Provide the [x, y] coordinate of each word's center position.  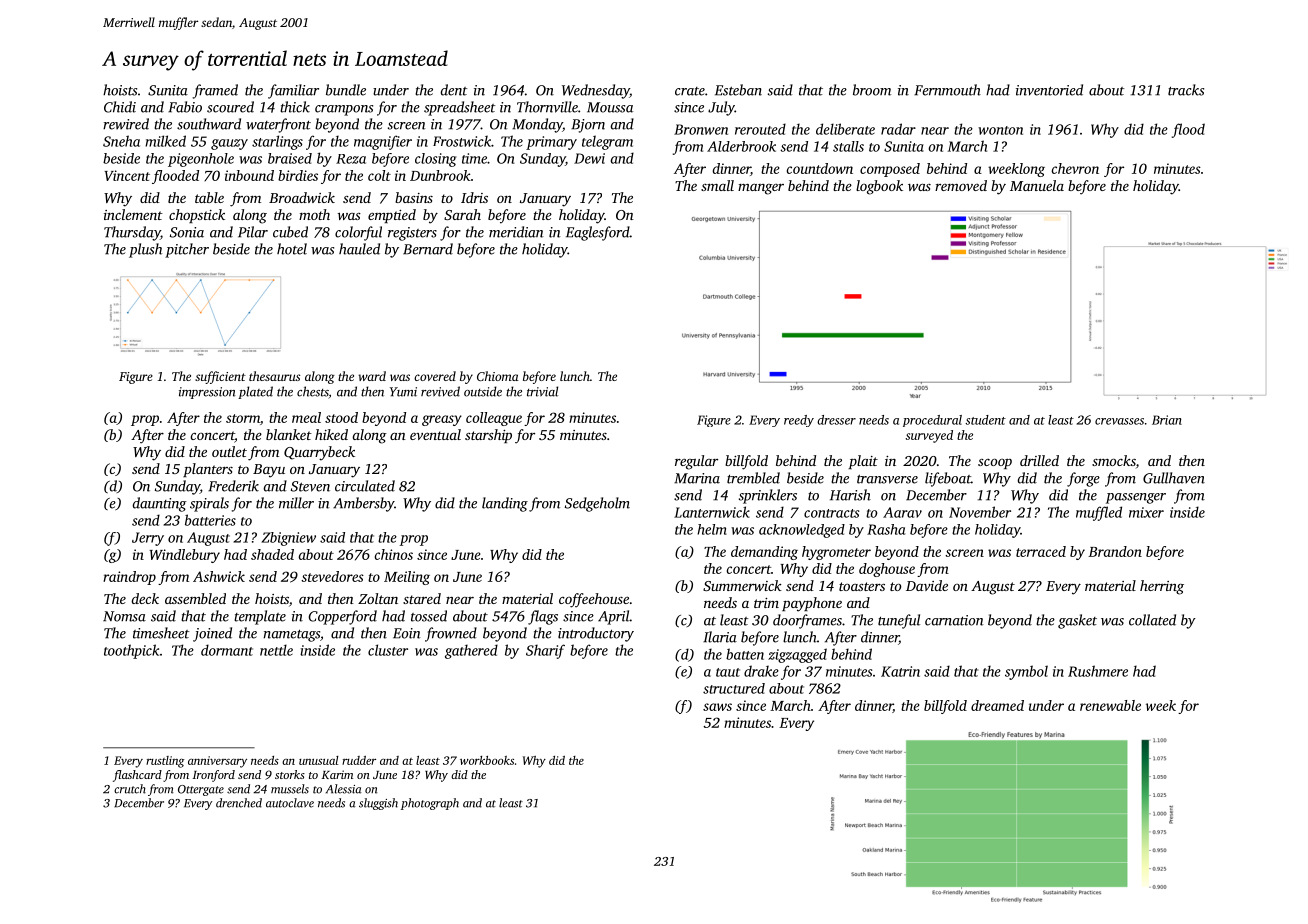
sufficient [220, 377]
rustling [165, 762]
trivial [542, 391]
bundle [346, 90]
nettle [276, 650]
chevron [1075, 168]
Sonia [187, 232]
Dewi [589, 158]
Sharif [545, 651]
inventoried [1049, 90]
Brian [1167, 420]
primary [551, 143]
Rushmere [1098, 671]
